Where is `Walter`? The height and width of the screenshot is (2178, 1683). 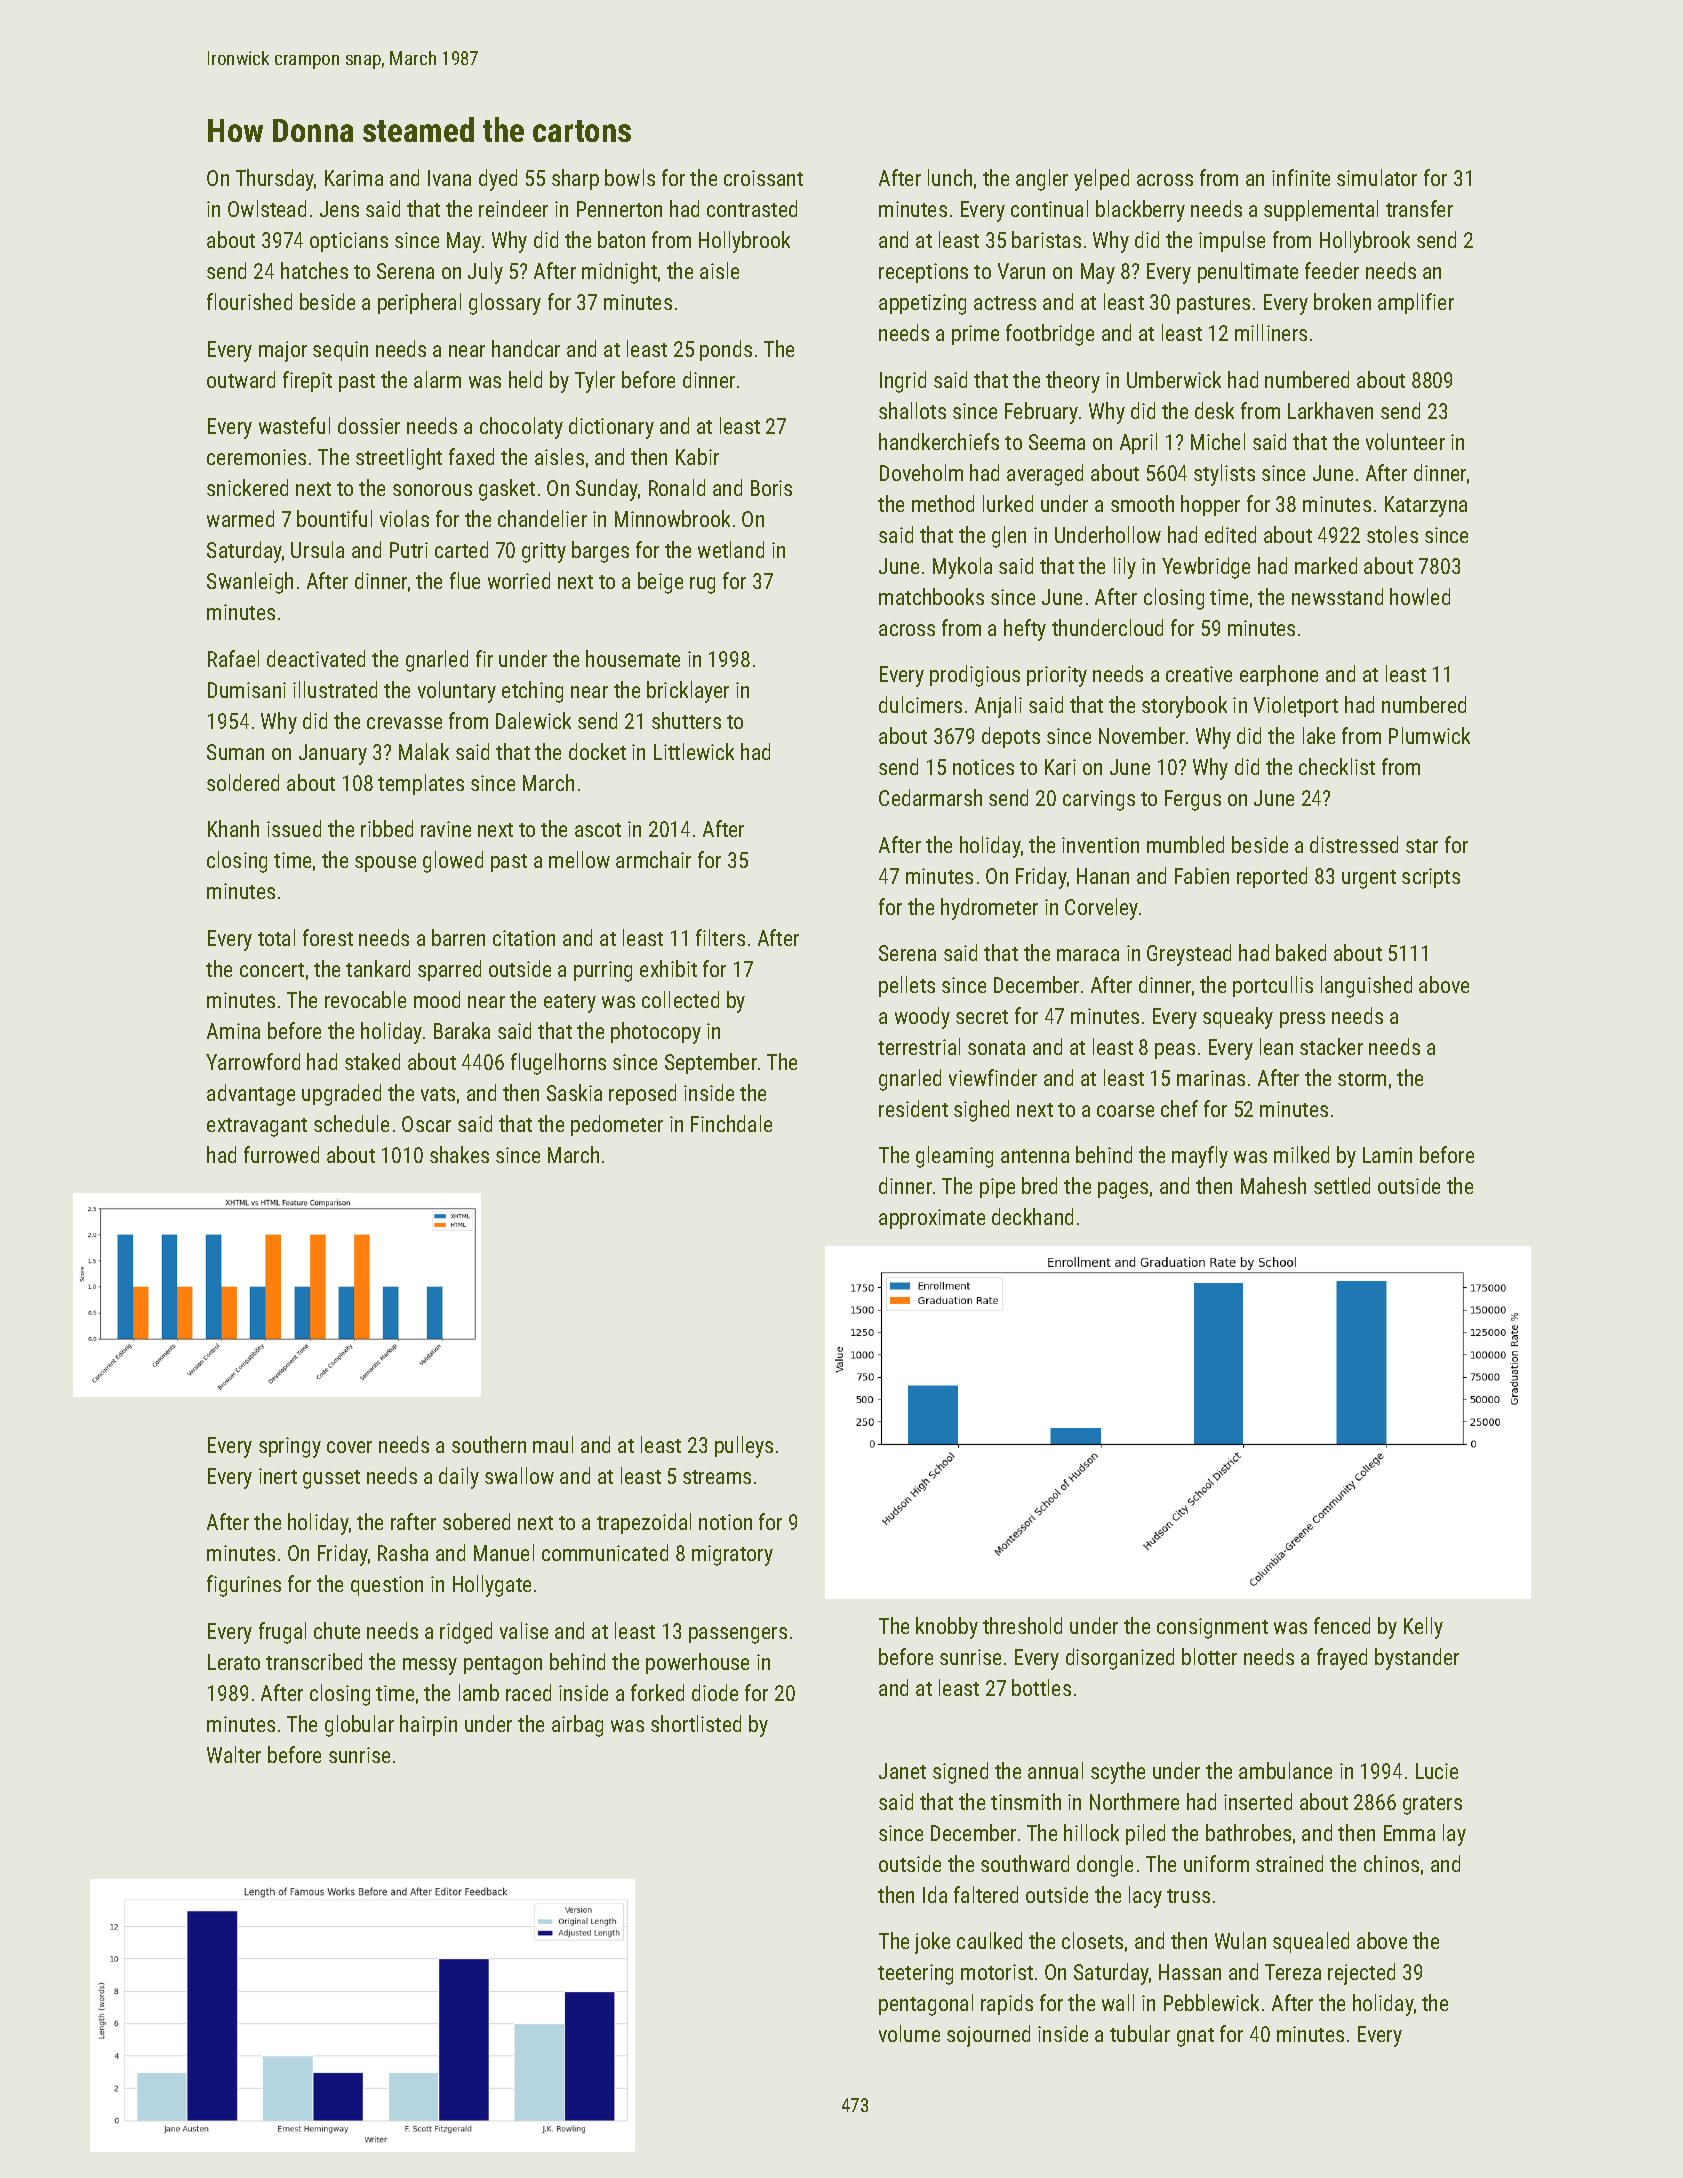
Walter is located at coordinates (234, 1754).
